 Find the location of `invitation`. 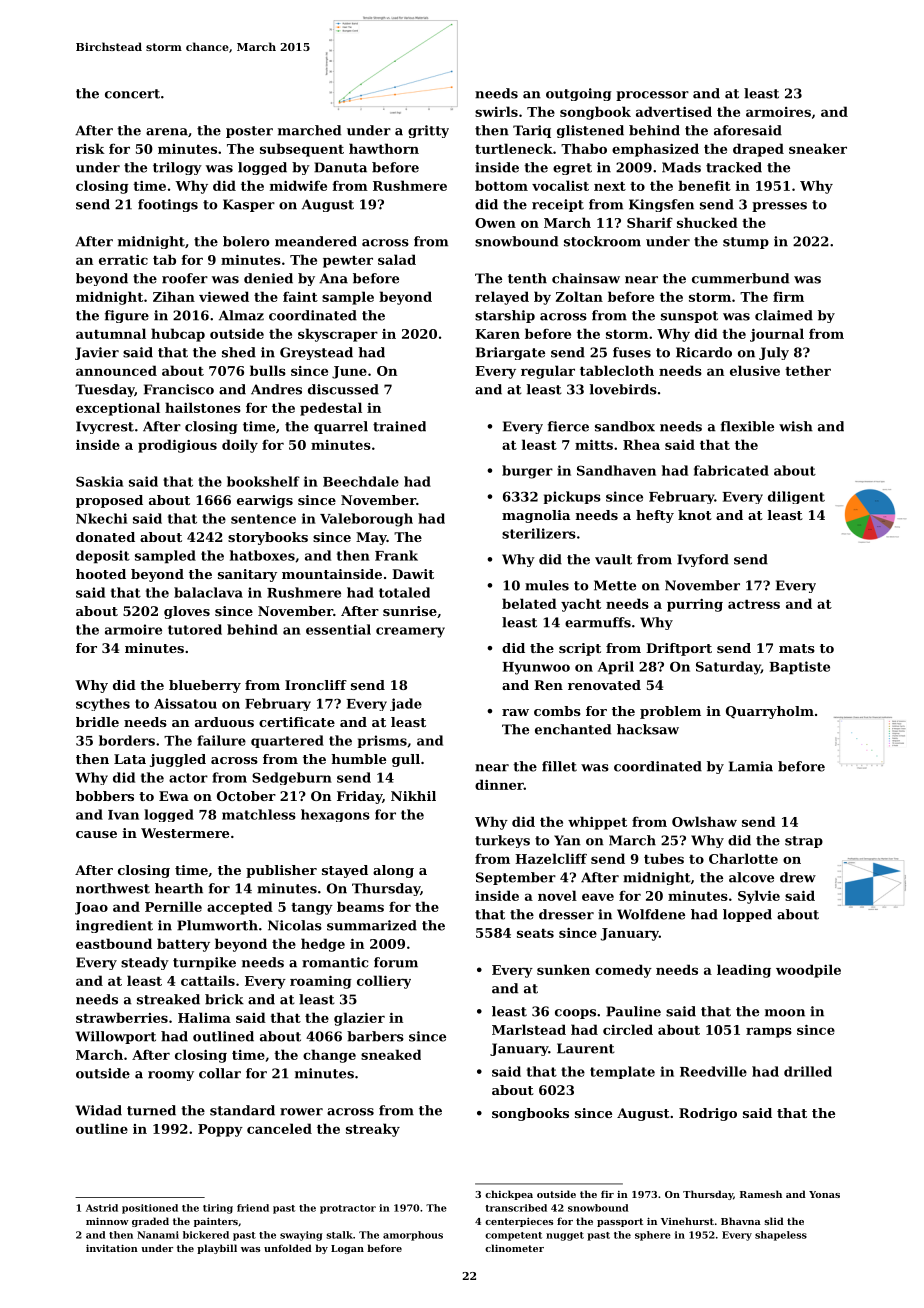

invitation is located at coordinates (112, 1248).
